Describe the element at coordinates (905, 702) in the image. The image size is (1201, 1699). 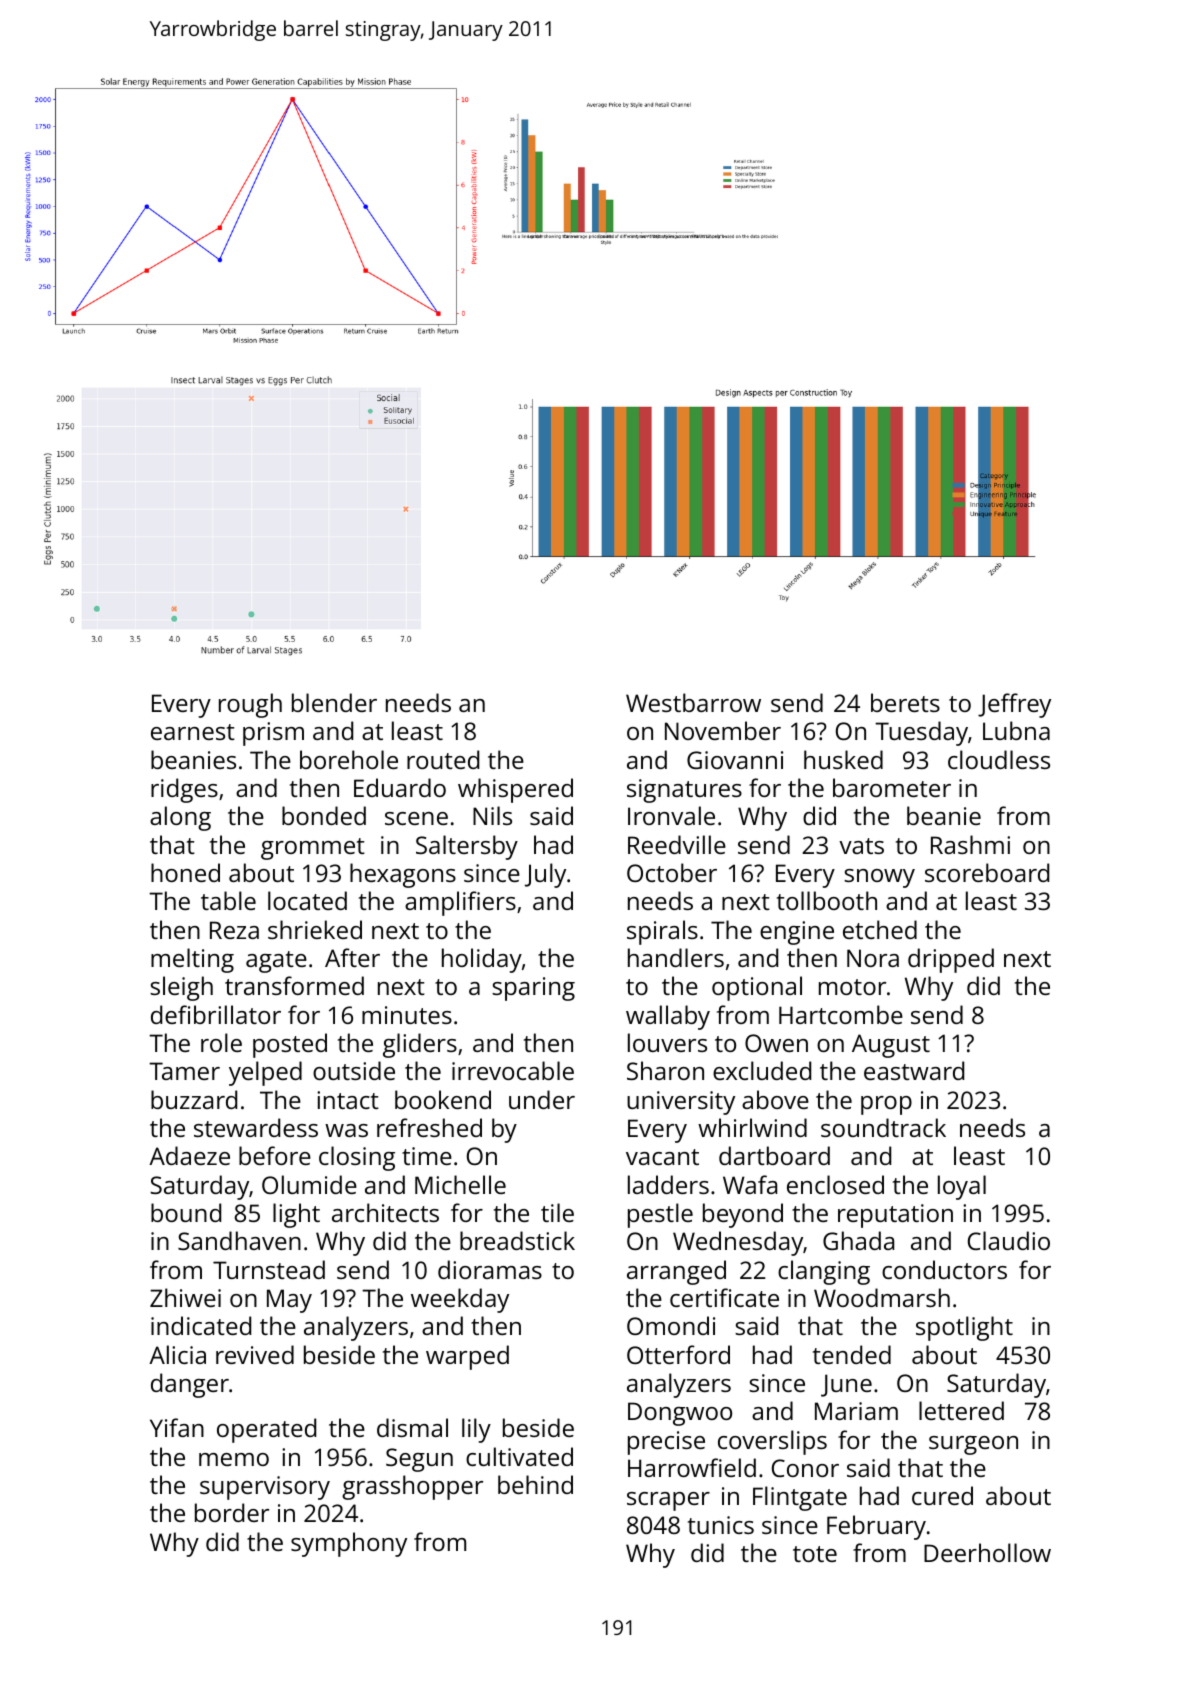
I see `berets` at that location.
